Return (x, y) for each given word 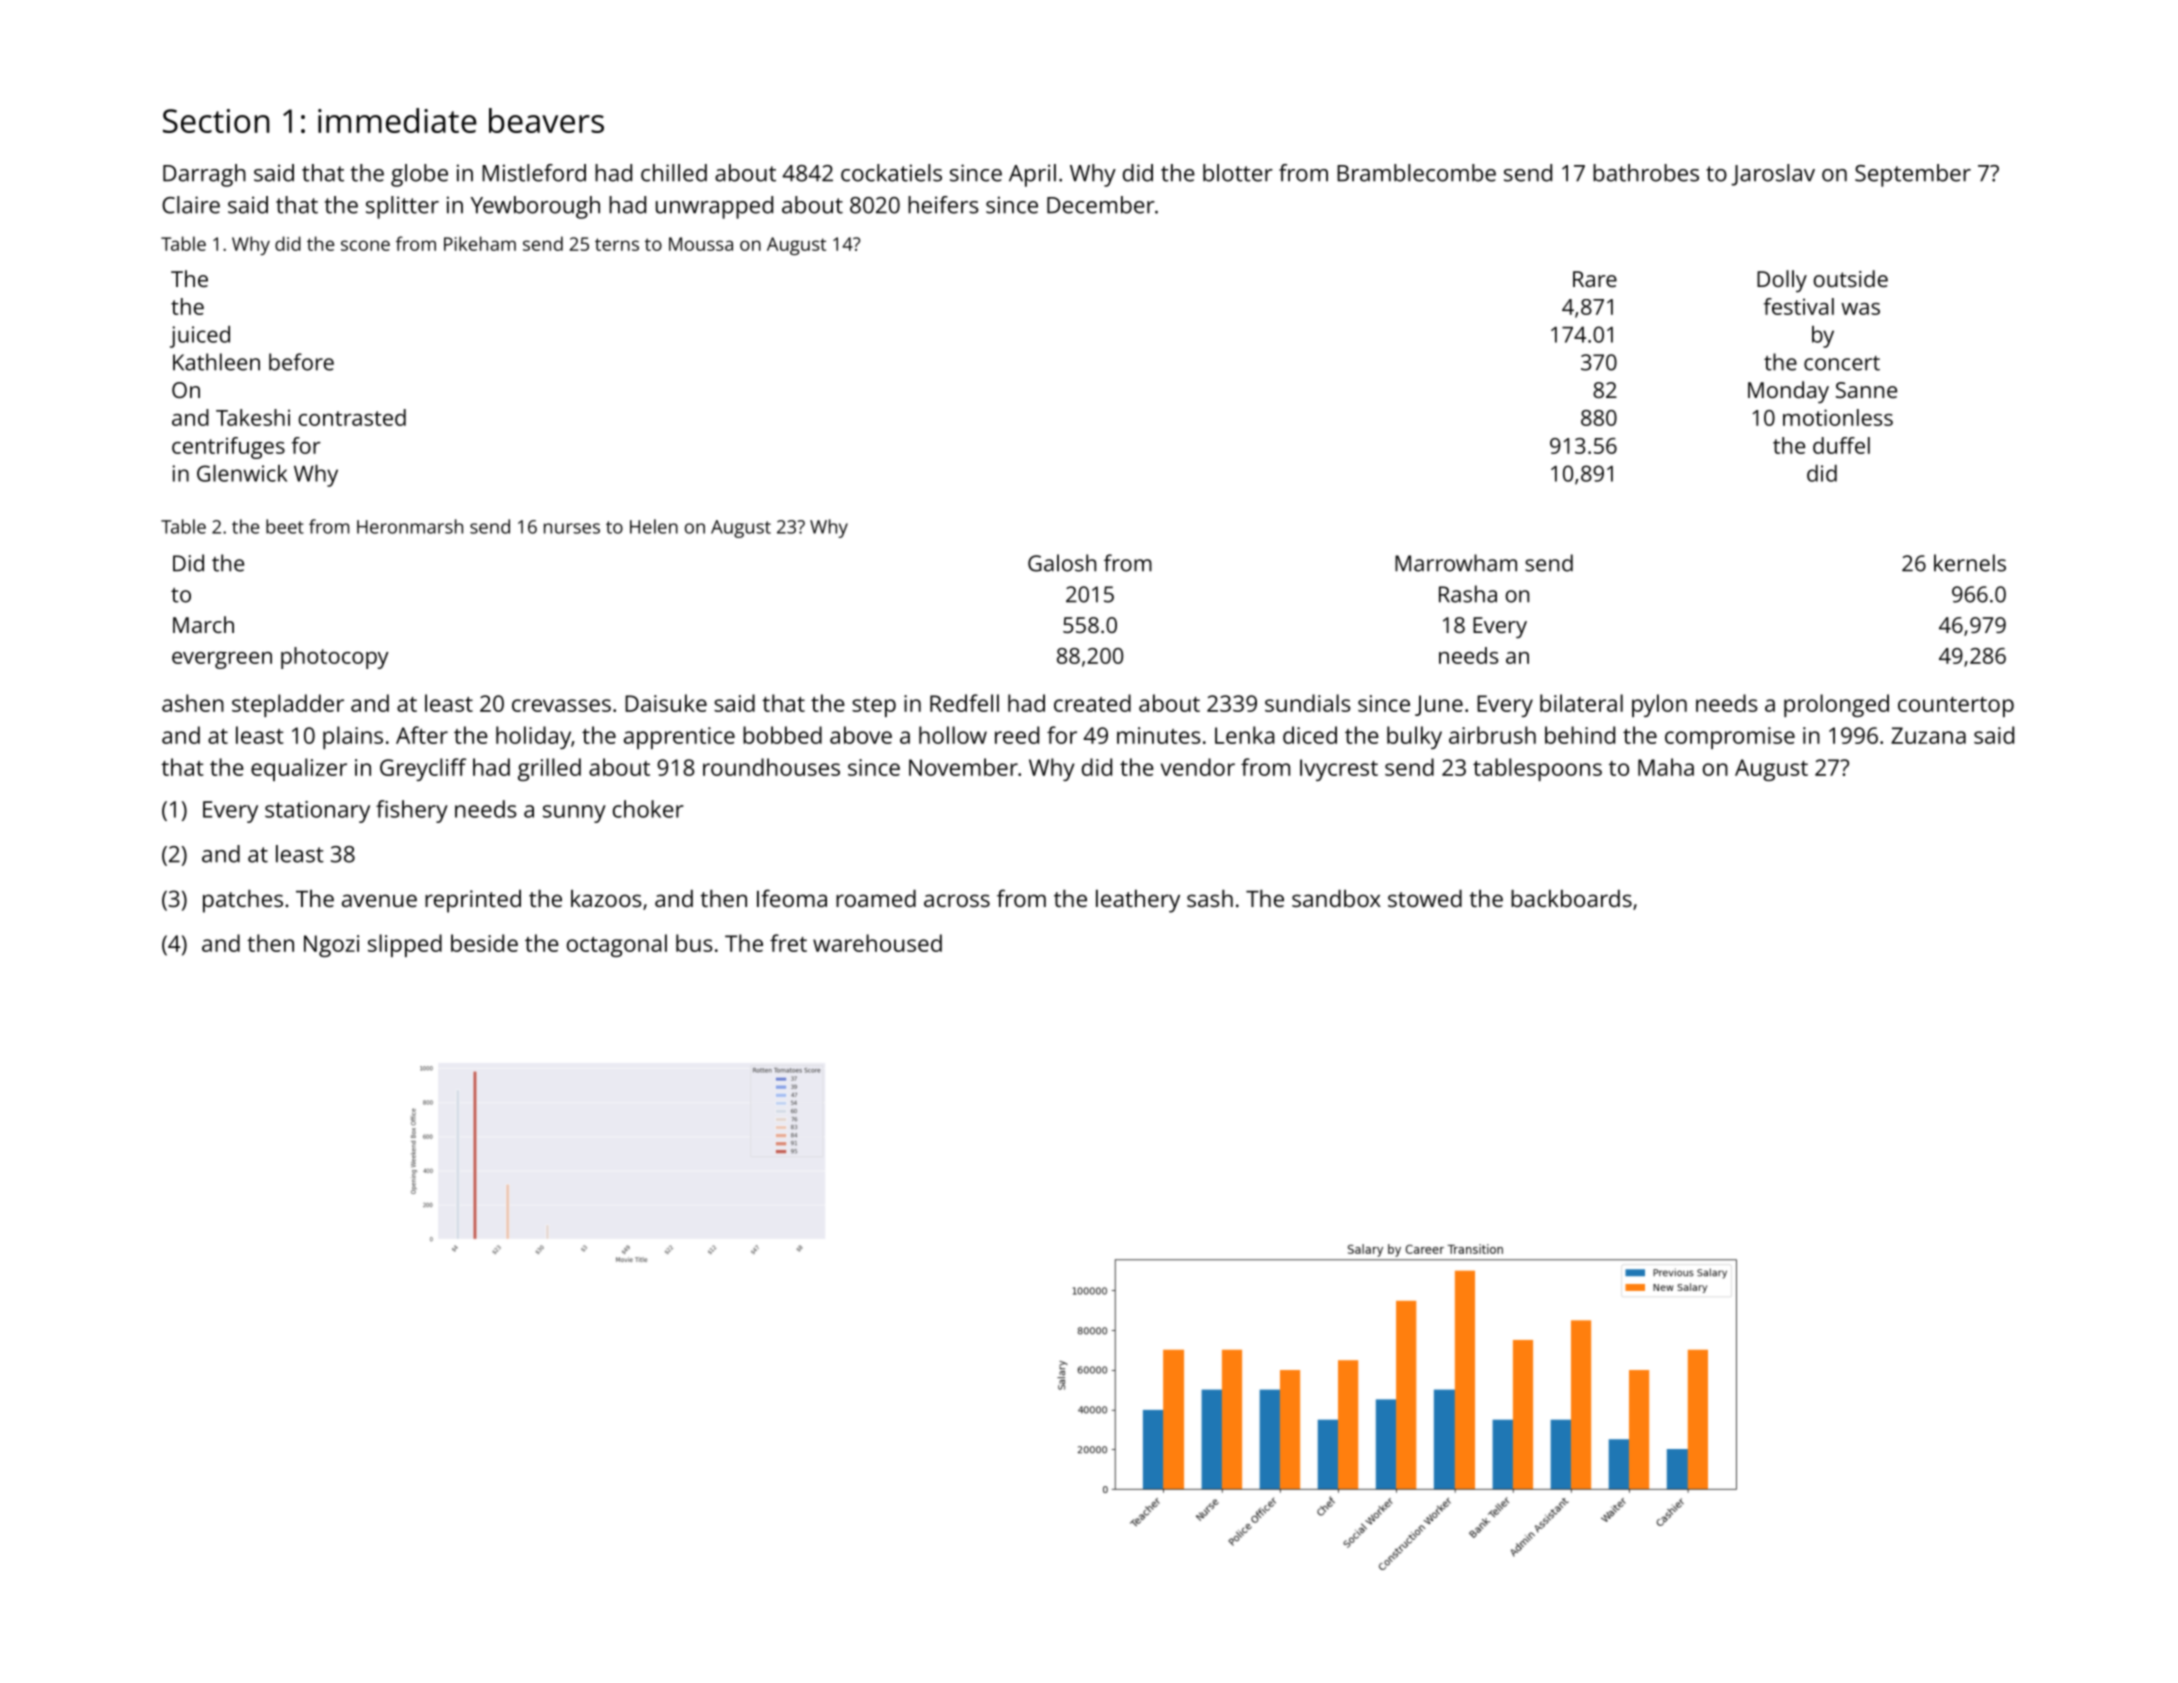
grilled (549, 769)
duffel (1841, 445)
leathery (1138, 901)
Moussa (701, 244)
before (301, 362)
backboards (1571, 898)
